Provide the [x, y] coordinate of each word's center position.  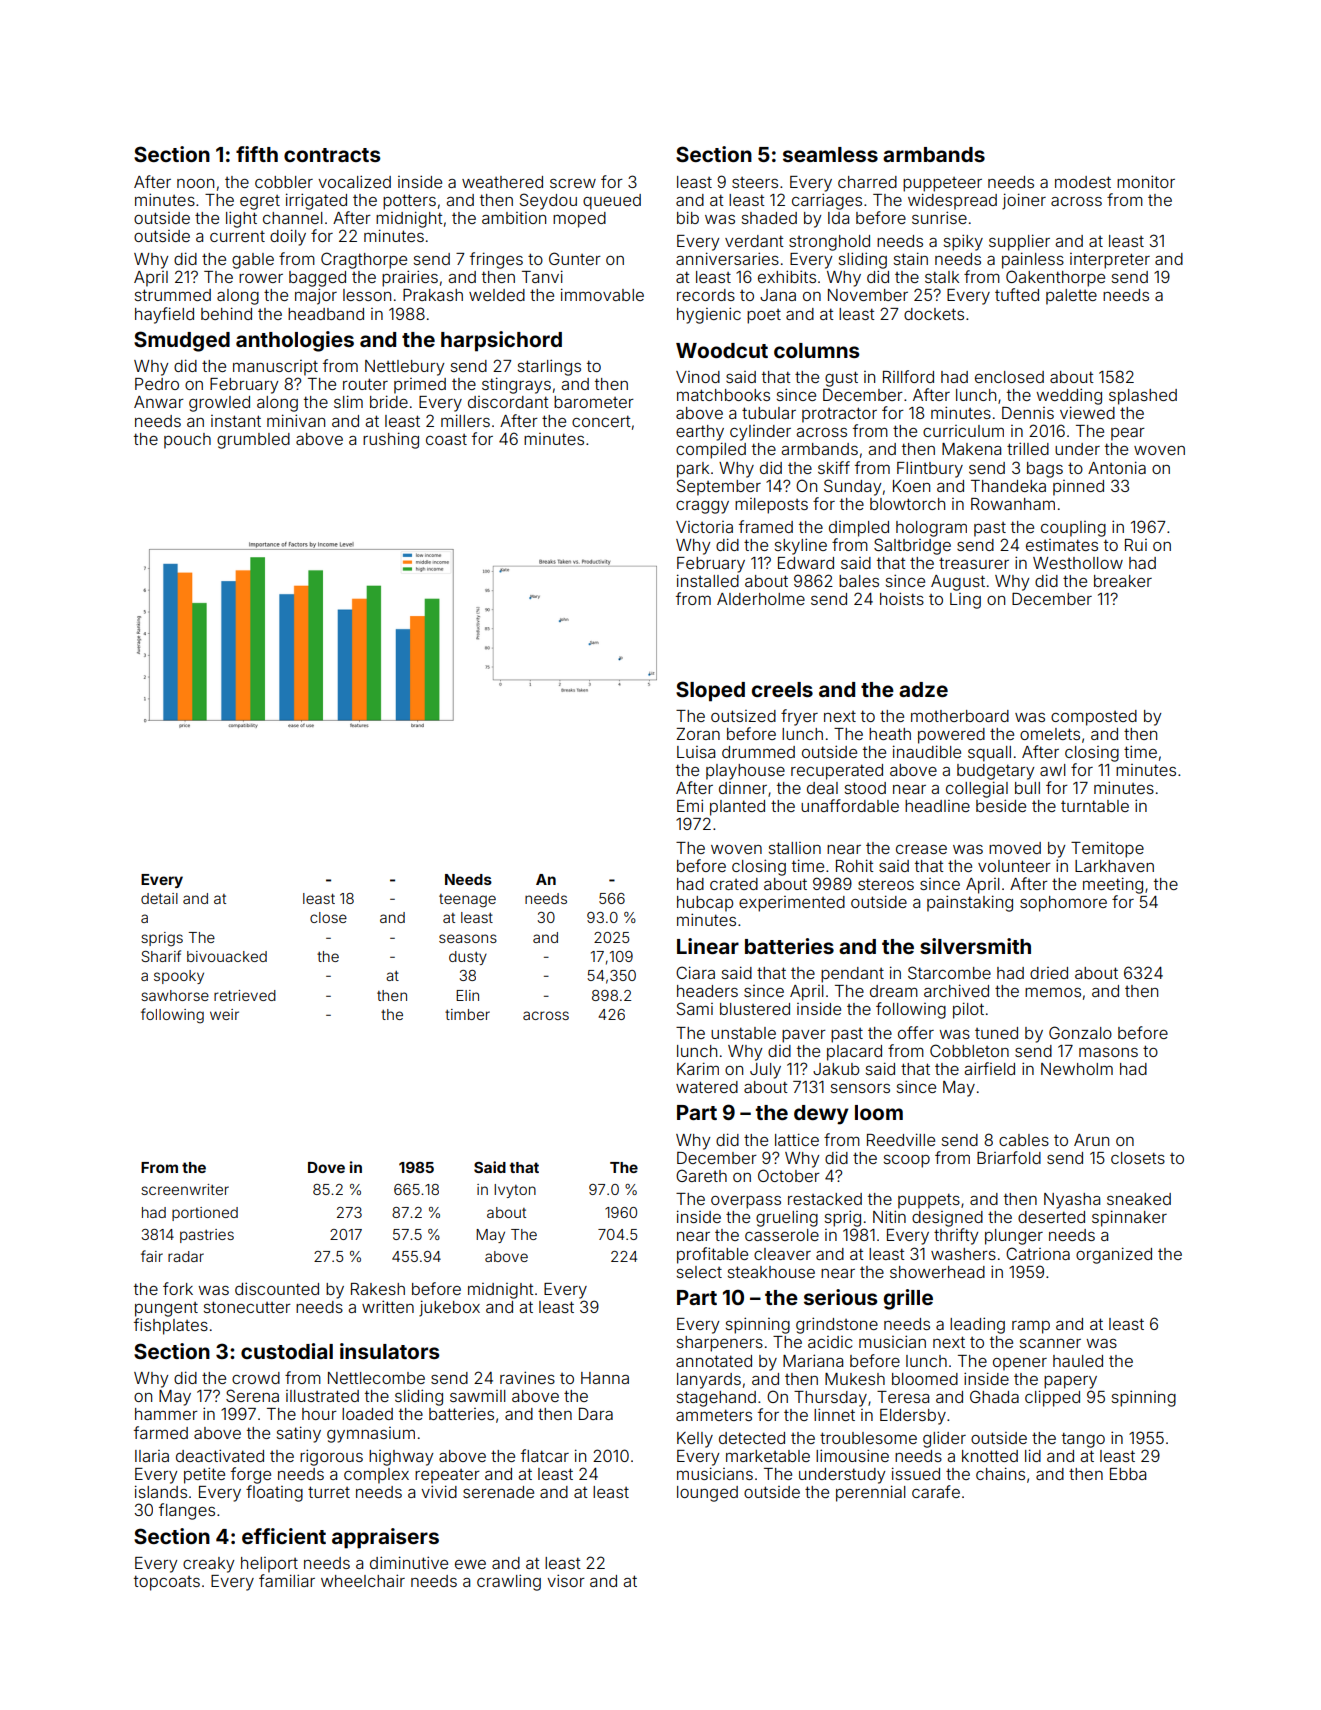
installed [708, 580]
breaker [1123, 581]
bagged [317, 279]
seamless [830, 154]
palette [1071, 297]
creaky [208, 1565]
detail [159, 898]
